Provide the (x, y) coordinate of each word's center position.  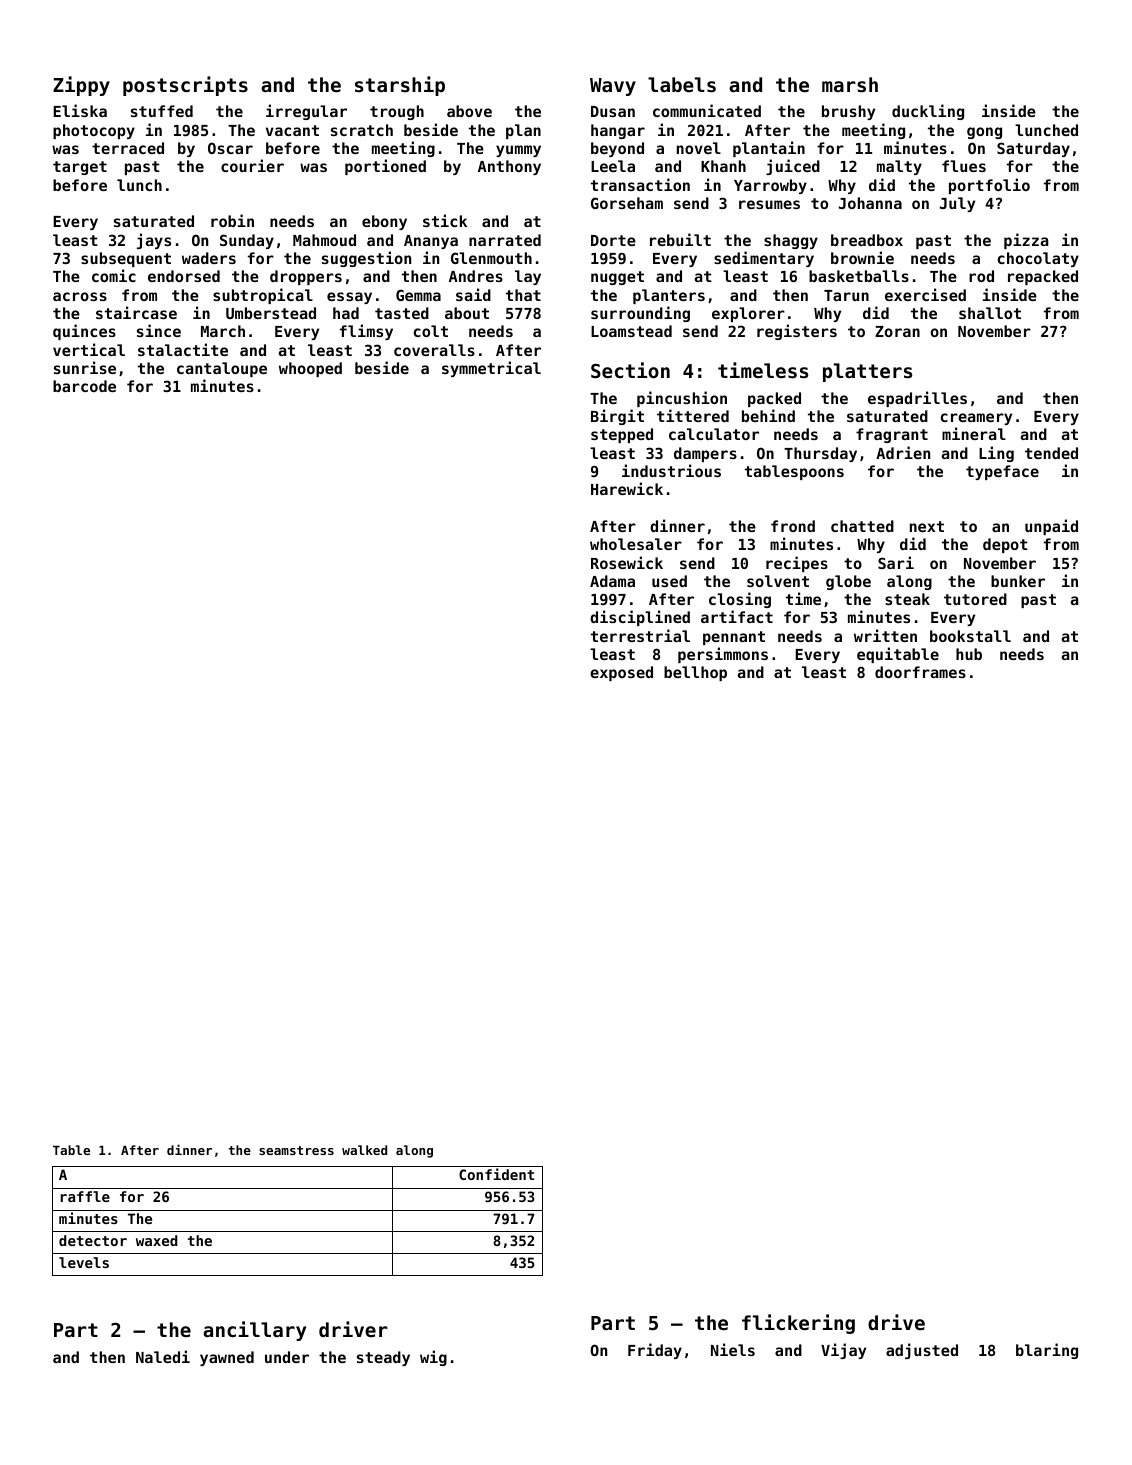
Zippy (81, 86)
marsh (850, 84)
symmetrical (491, 369)
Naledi (163, 1356)
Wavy (613, 87)
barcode (84, 386)
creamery (976, 419)
